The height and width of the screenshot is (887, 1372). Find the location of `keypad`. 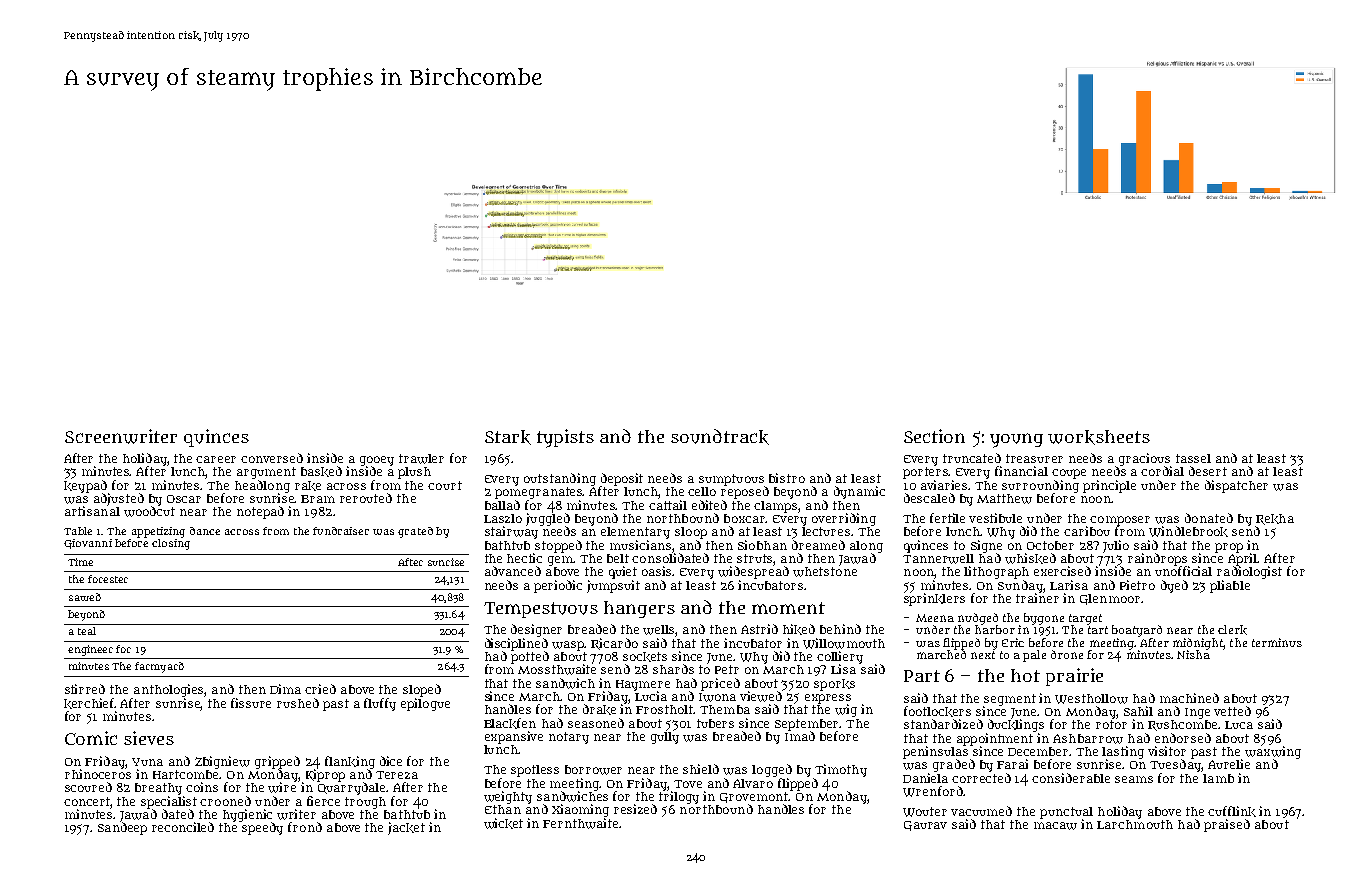

keypad is located at coordinates (85, 486).
